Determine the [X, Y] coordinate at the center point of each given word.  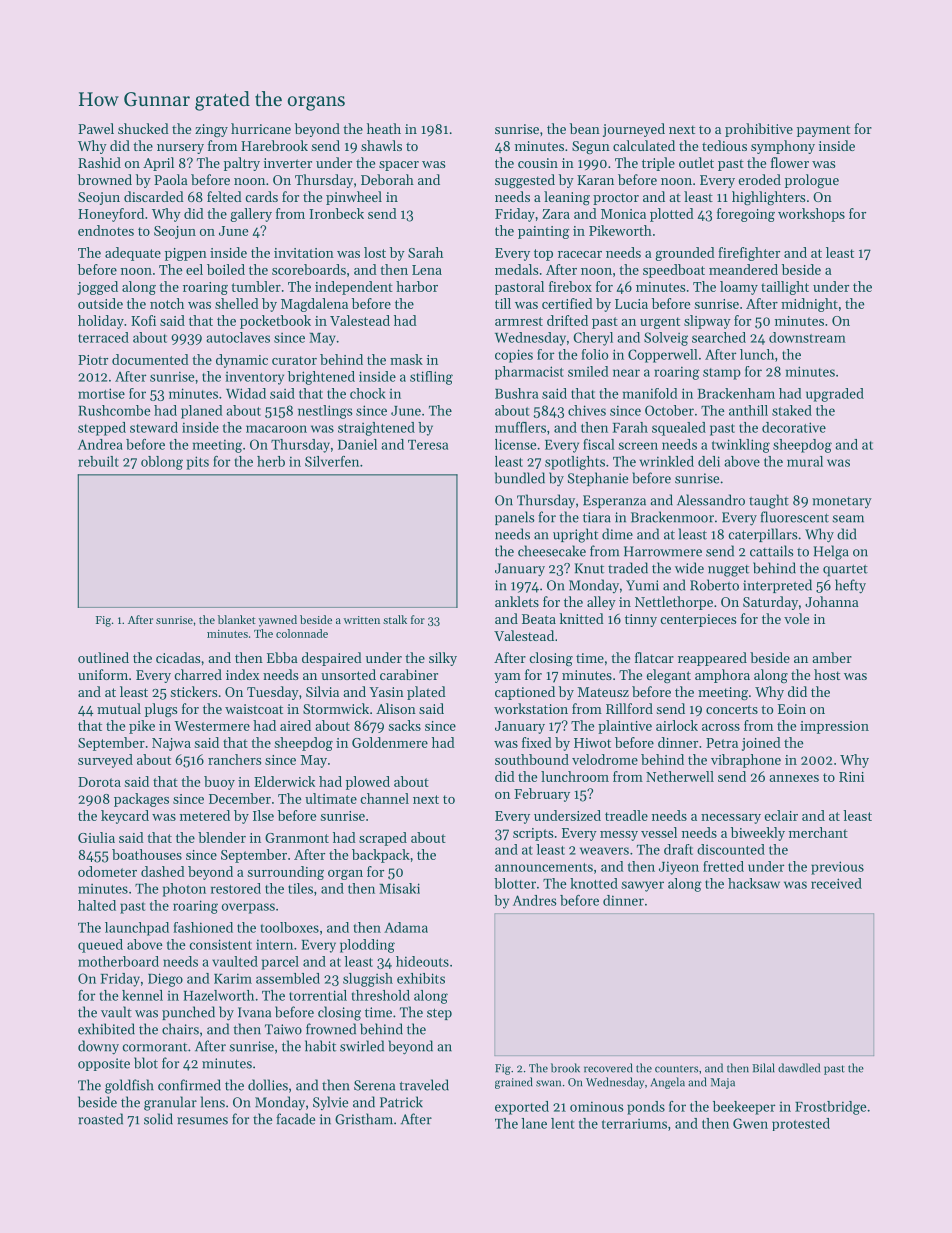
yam [507, 678]
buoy [219, 783]
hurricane [261, 128]
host [827, 674]
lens [213, 1102]
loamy [739, 288]
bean [585, 128]
